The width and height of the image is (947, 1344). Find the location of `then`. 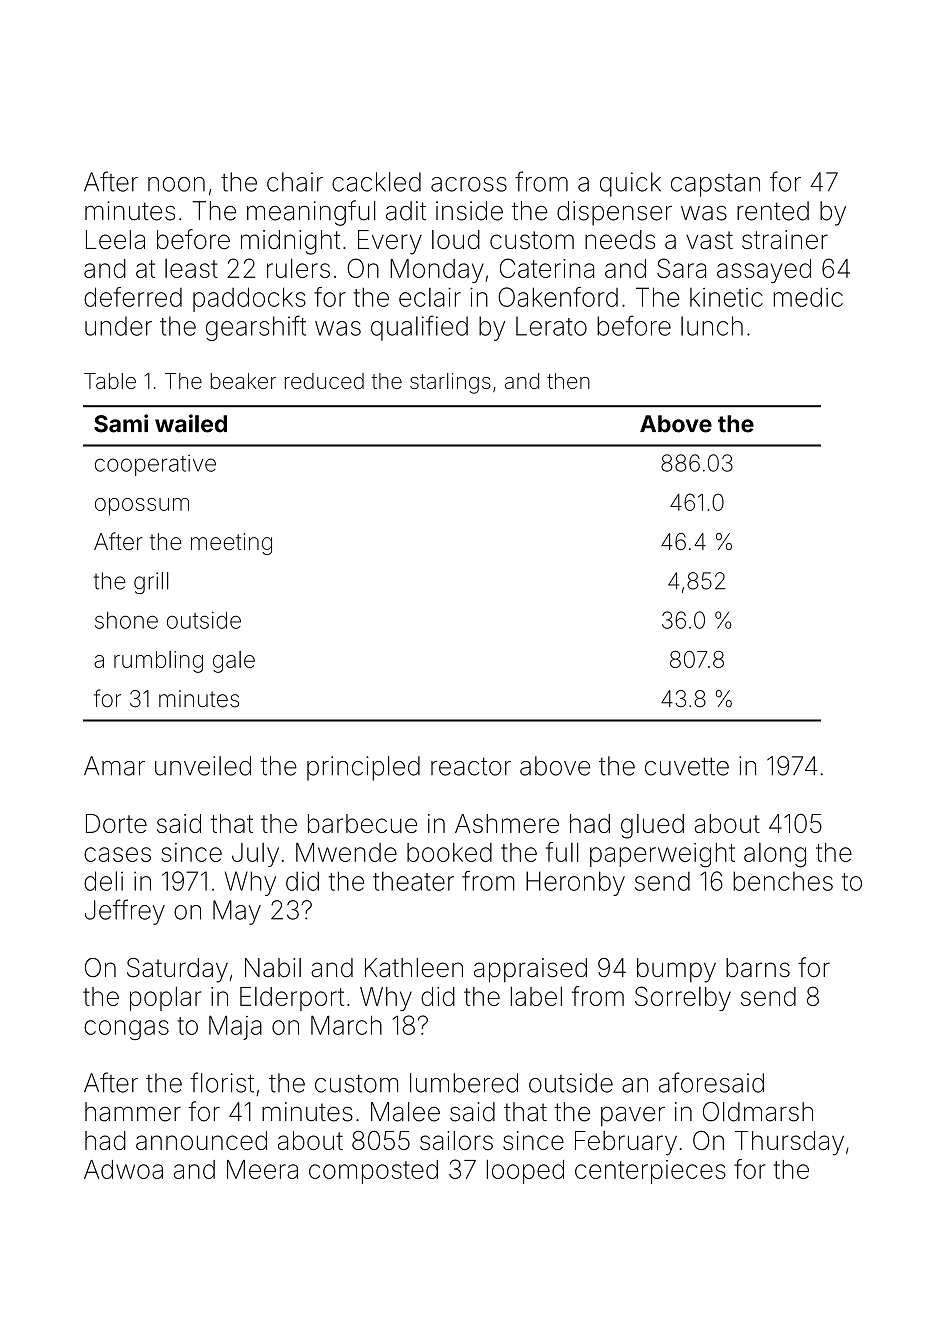

then is located at coordinates (568, 381).
